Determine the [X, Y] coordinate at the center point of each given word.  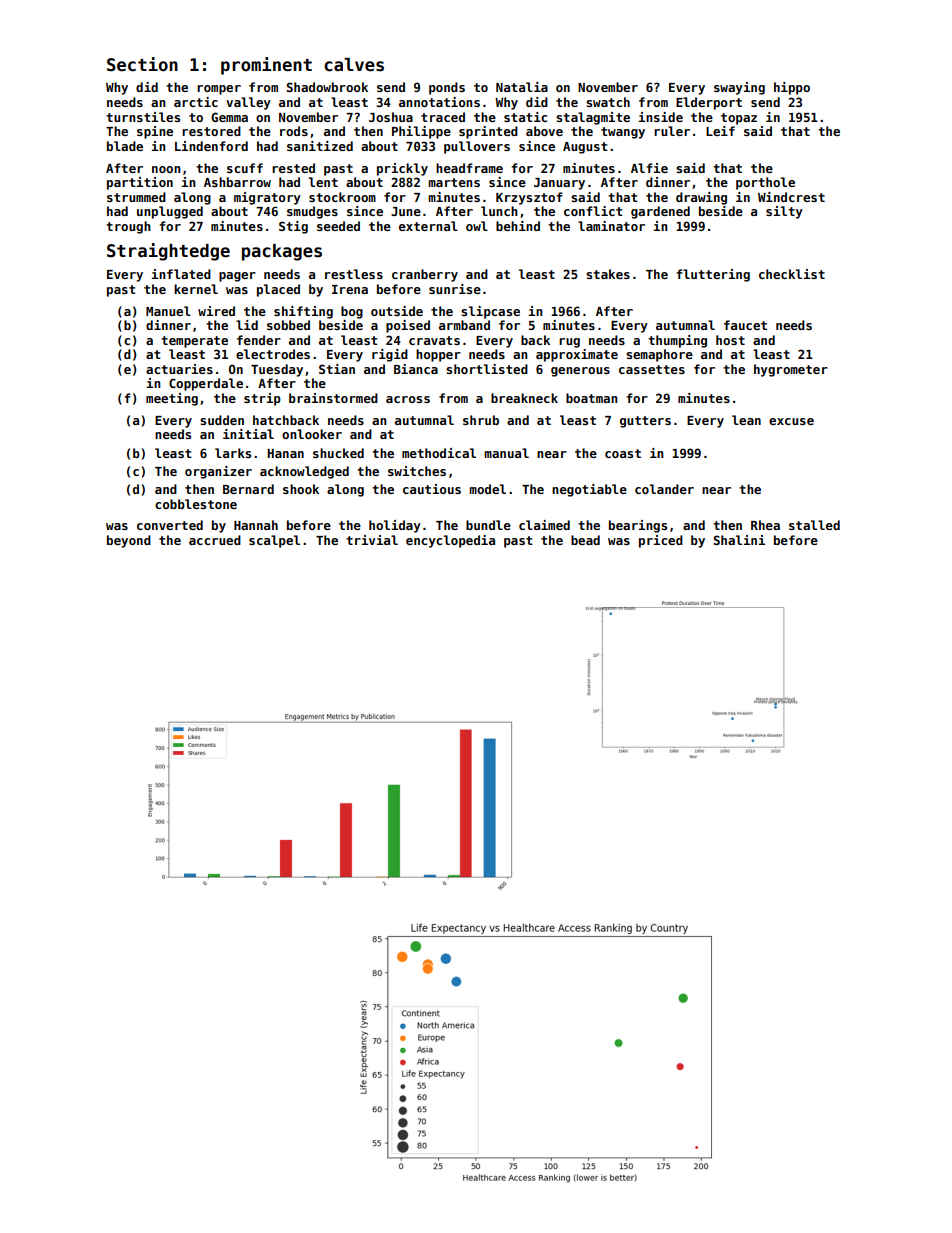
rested [293, 168]
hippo [792, 88]
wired [216, 311]
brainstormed [333, 398]
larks [233, 453]
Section [142, 64]
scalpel [274, 541]
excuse [791, 421]
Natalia [522, 87]
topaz [739, 119]
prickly [402, 169]
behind [518, 226]
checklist [792, 274]
